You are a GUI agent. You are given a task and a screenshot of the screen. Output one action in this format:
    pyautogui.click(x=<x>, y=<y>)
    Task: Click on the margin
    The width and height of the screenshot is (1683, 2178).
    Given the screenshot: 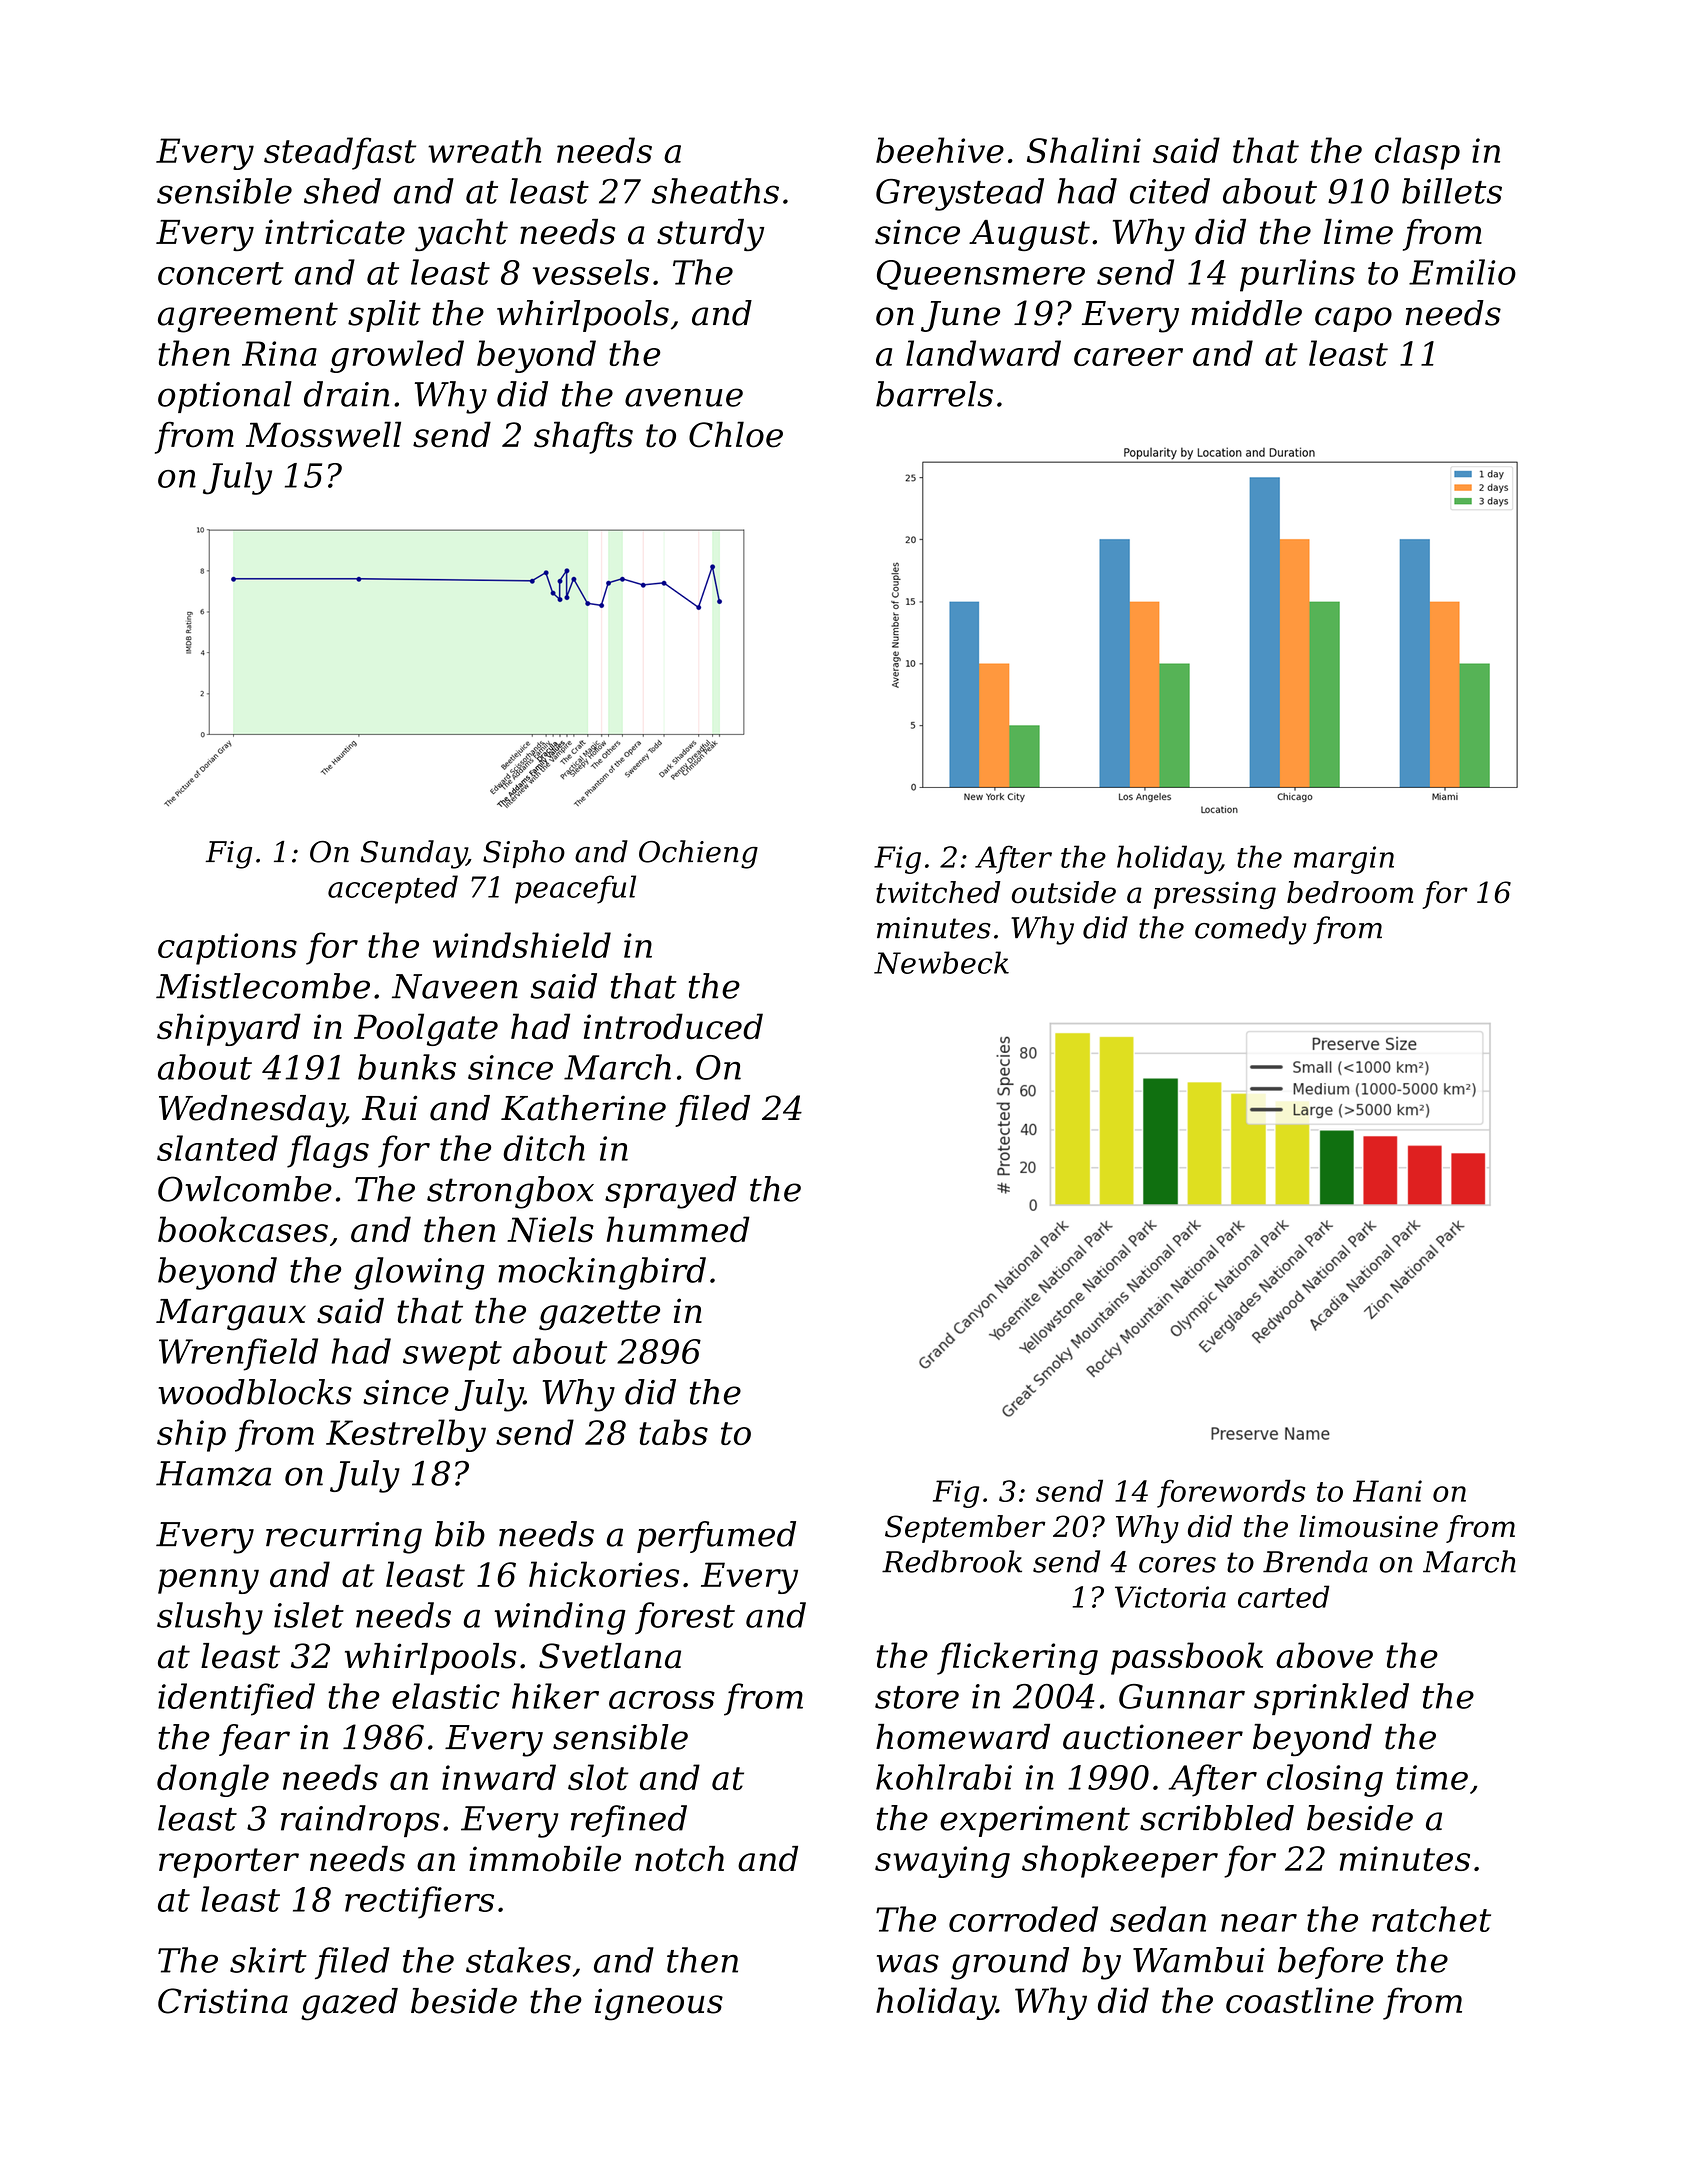 What is the action you would take?
    pyautogui.click(x=1344, y=860)
